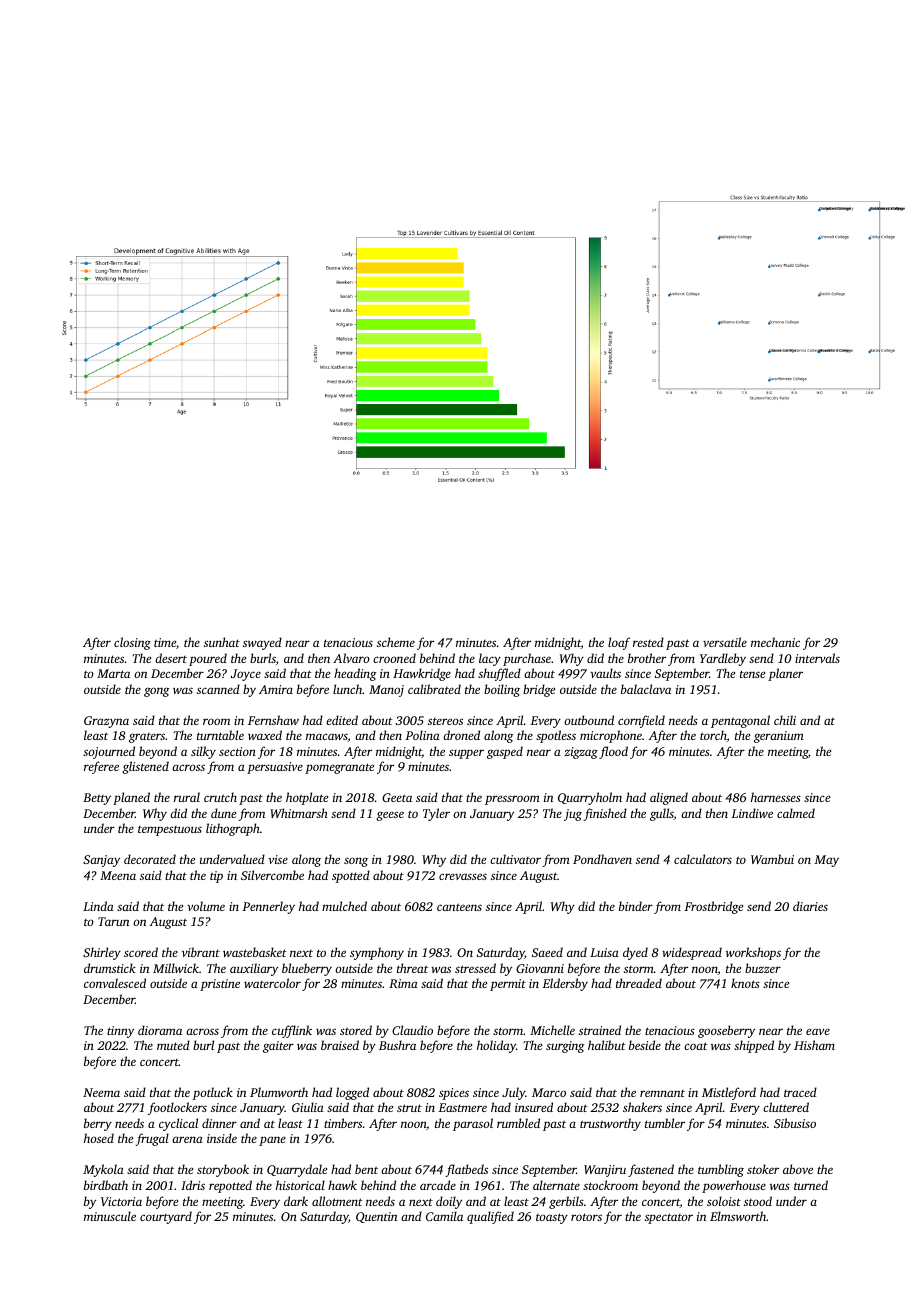  What do you see at coordinates (662, 1093) in the screenshot?
I see `remnant` at bounding box center [662, 1093].
